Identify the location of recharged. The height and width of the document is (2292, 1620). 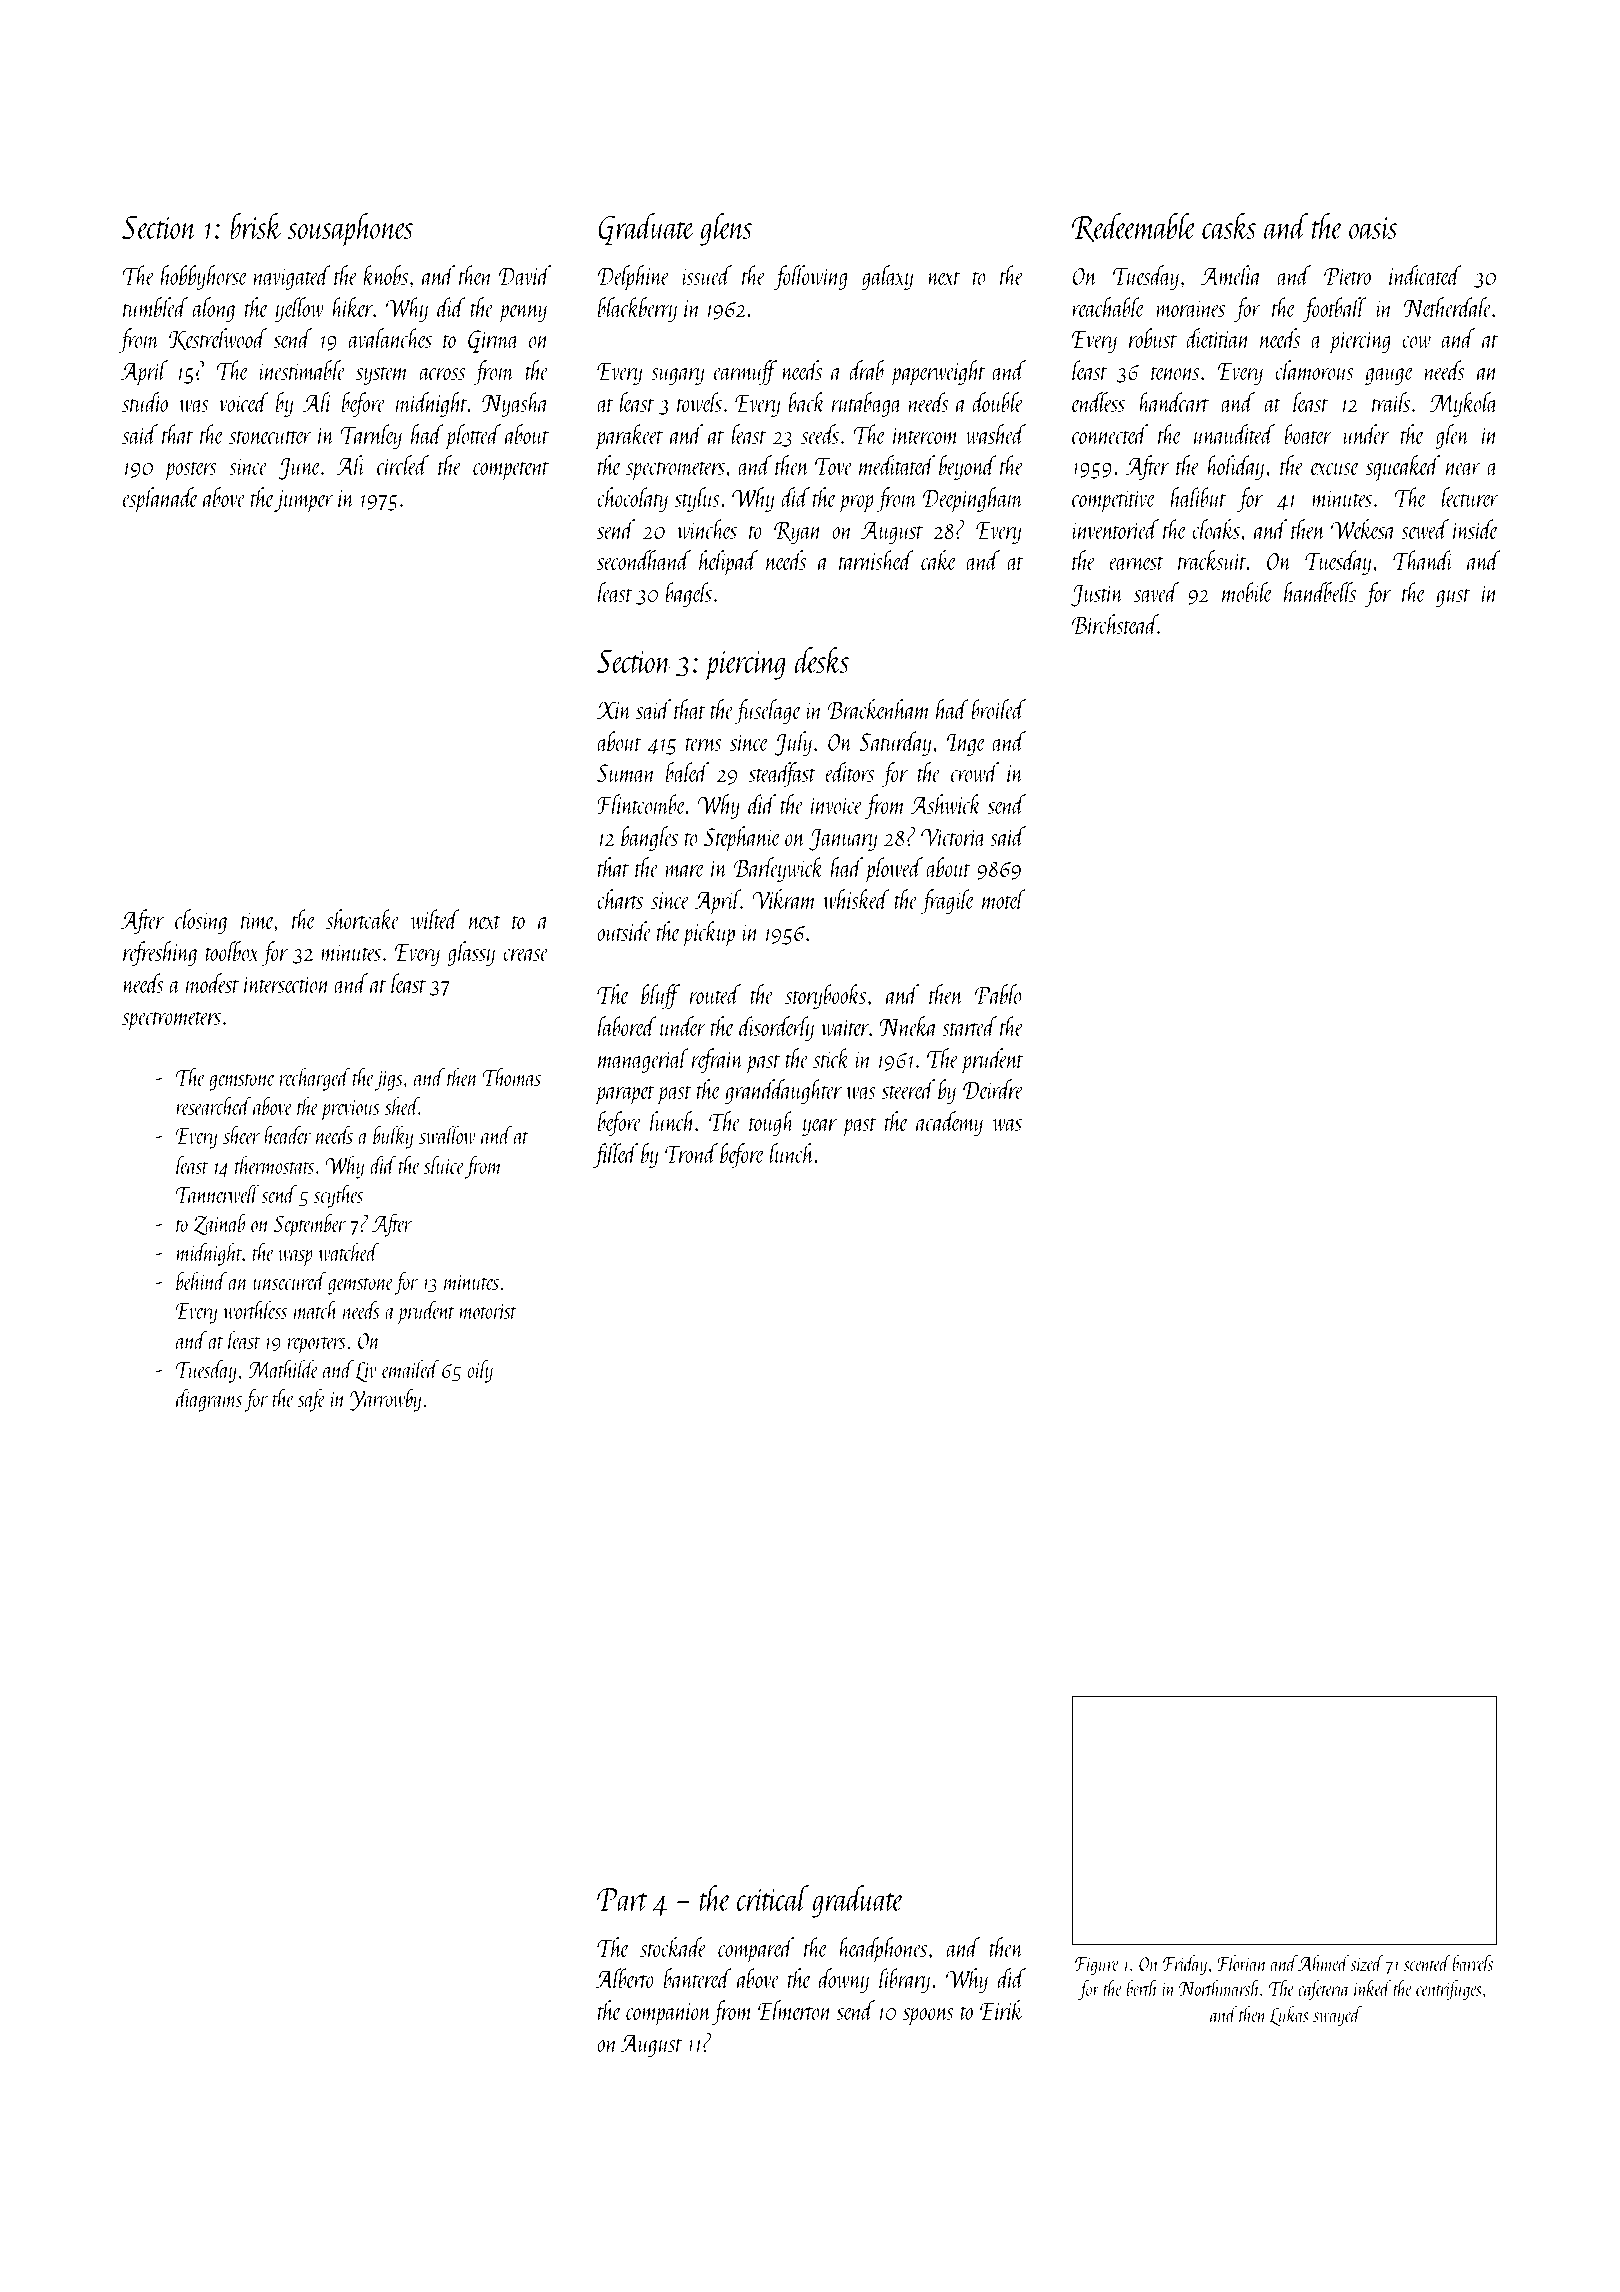
(315, 1079).
